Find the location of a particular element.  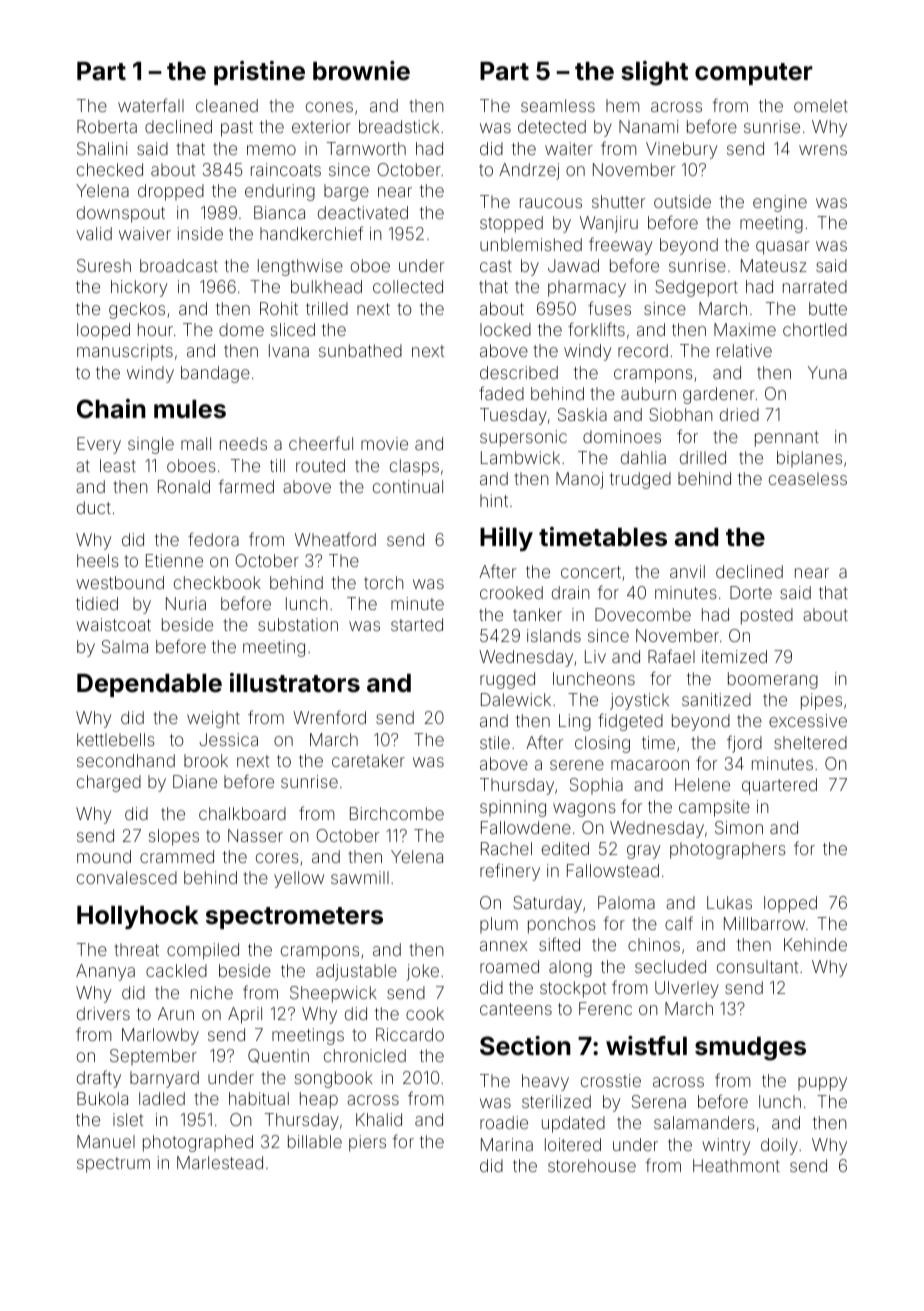

Ulverley is located at coordinates (687, 989).
